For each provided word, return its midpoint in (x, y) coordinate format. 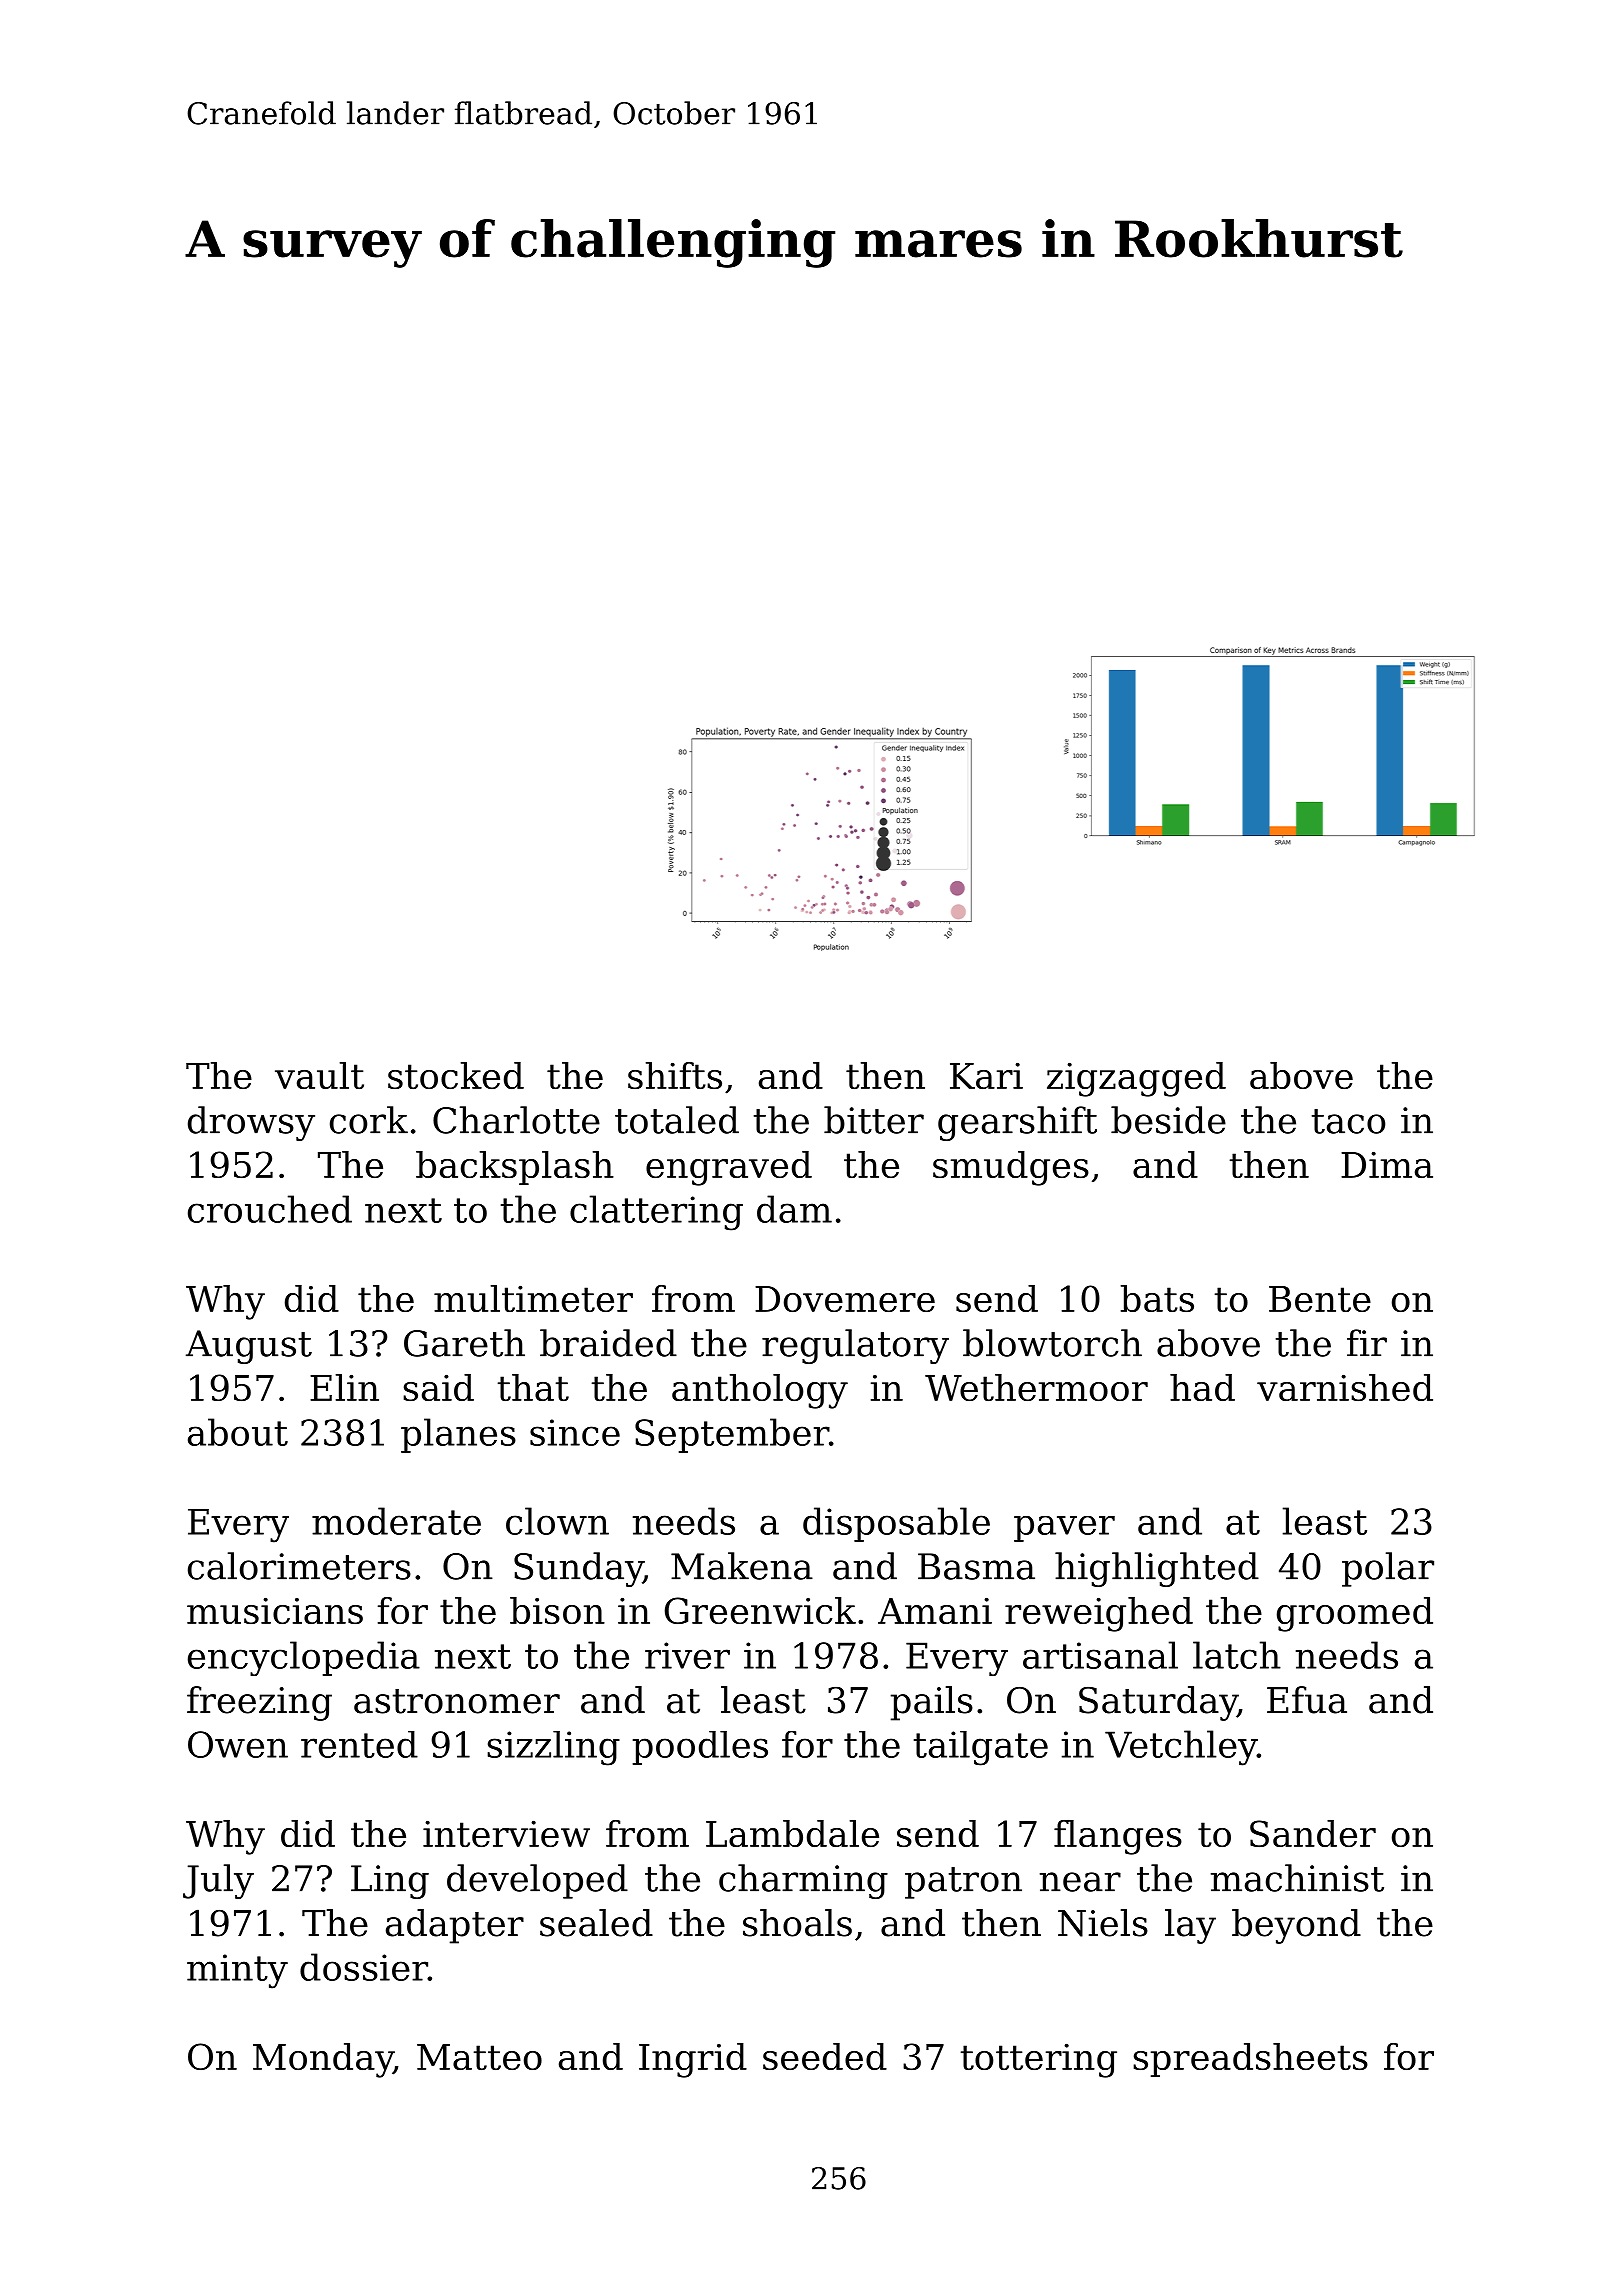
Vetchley (1181, 1748)
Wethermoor (1036, 1387)
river (687, 1655)
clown (557, 1521)
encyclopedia (304, 1658)
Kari (986, 1076)
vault (319, 1075)
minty (237, 1971)
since (575, 1432)
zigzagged (1136, 1079)
